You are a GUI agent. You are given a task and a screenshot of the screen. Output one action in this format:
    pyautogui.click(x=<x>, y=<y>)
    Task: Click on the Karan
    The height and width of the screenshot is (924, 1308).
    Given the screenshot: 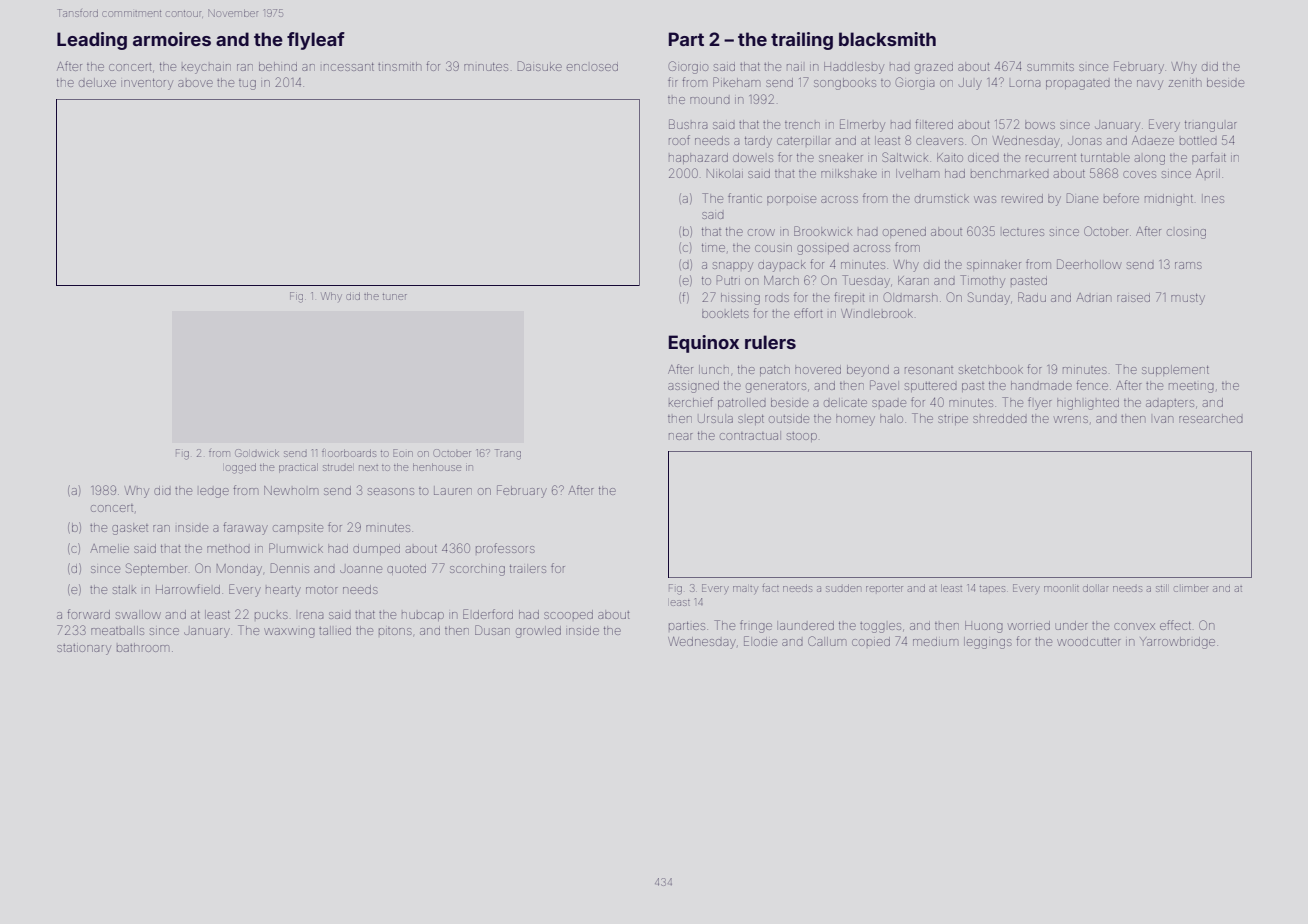 What is the action you would take?
    pyautogui.click(x=913, y=280)
